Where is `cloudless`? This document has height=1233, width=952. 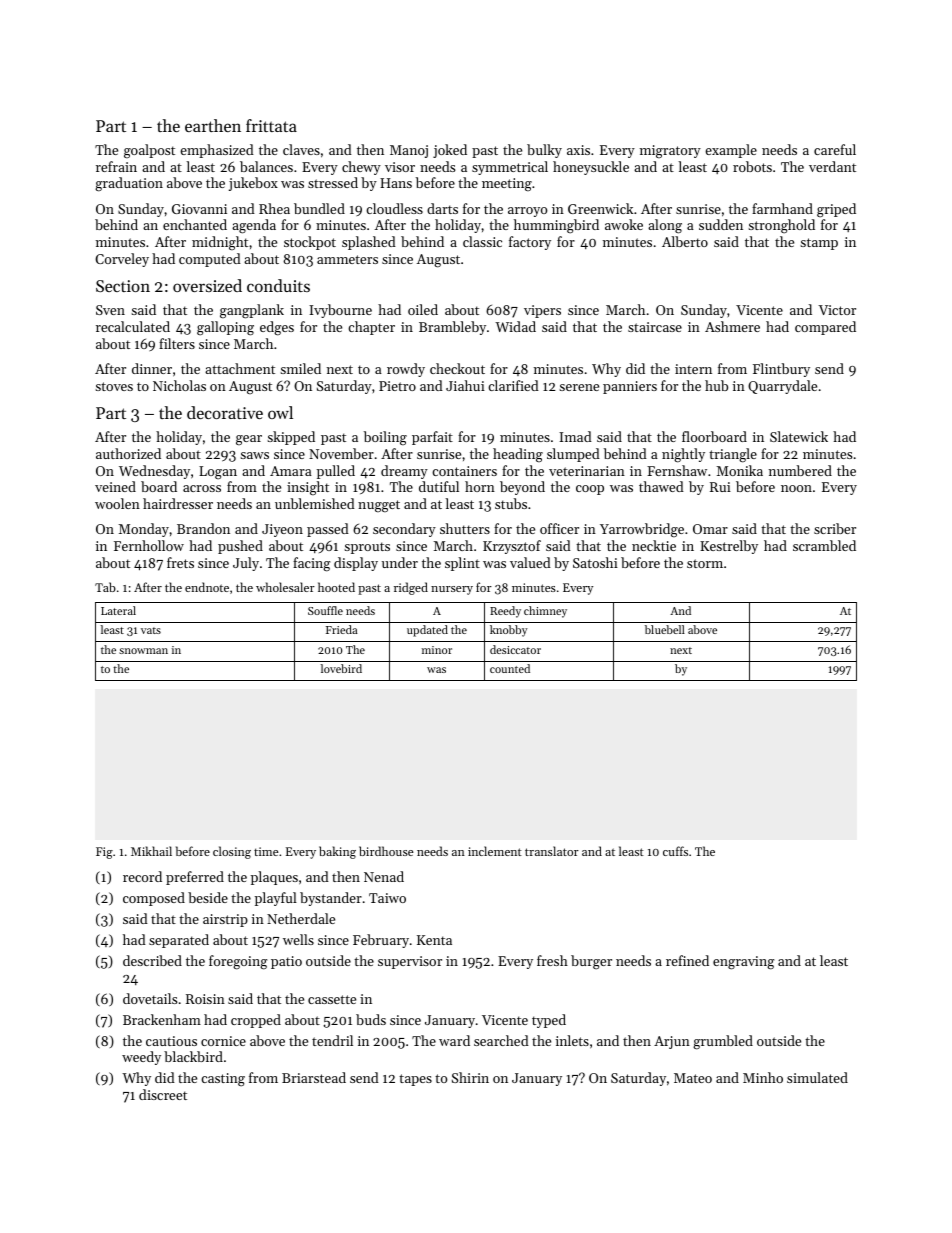 cloudless is located at coordinates (394, 208).
